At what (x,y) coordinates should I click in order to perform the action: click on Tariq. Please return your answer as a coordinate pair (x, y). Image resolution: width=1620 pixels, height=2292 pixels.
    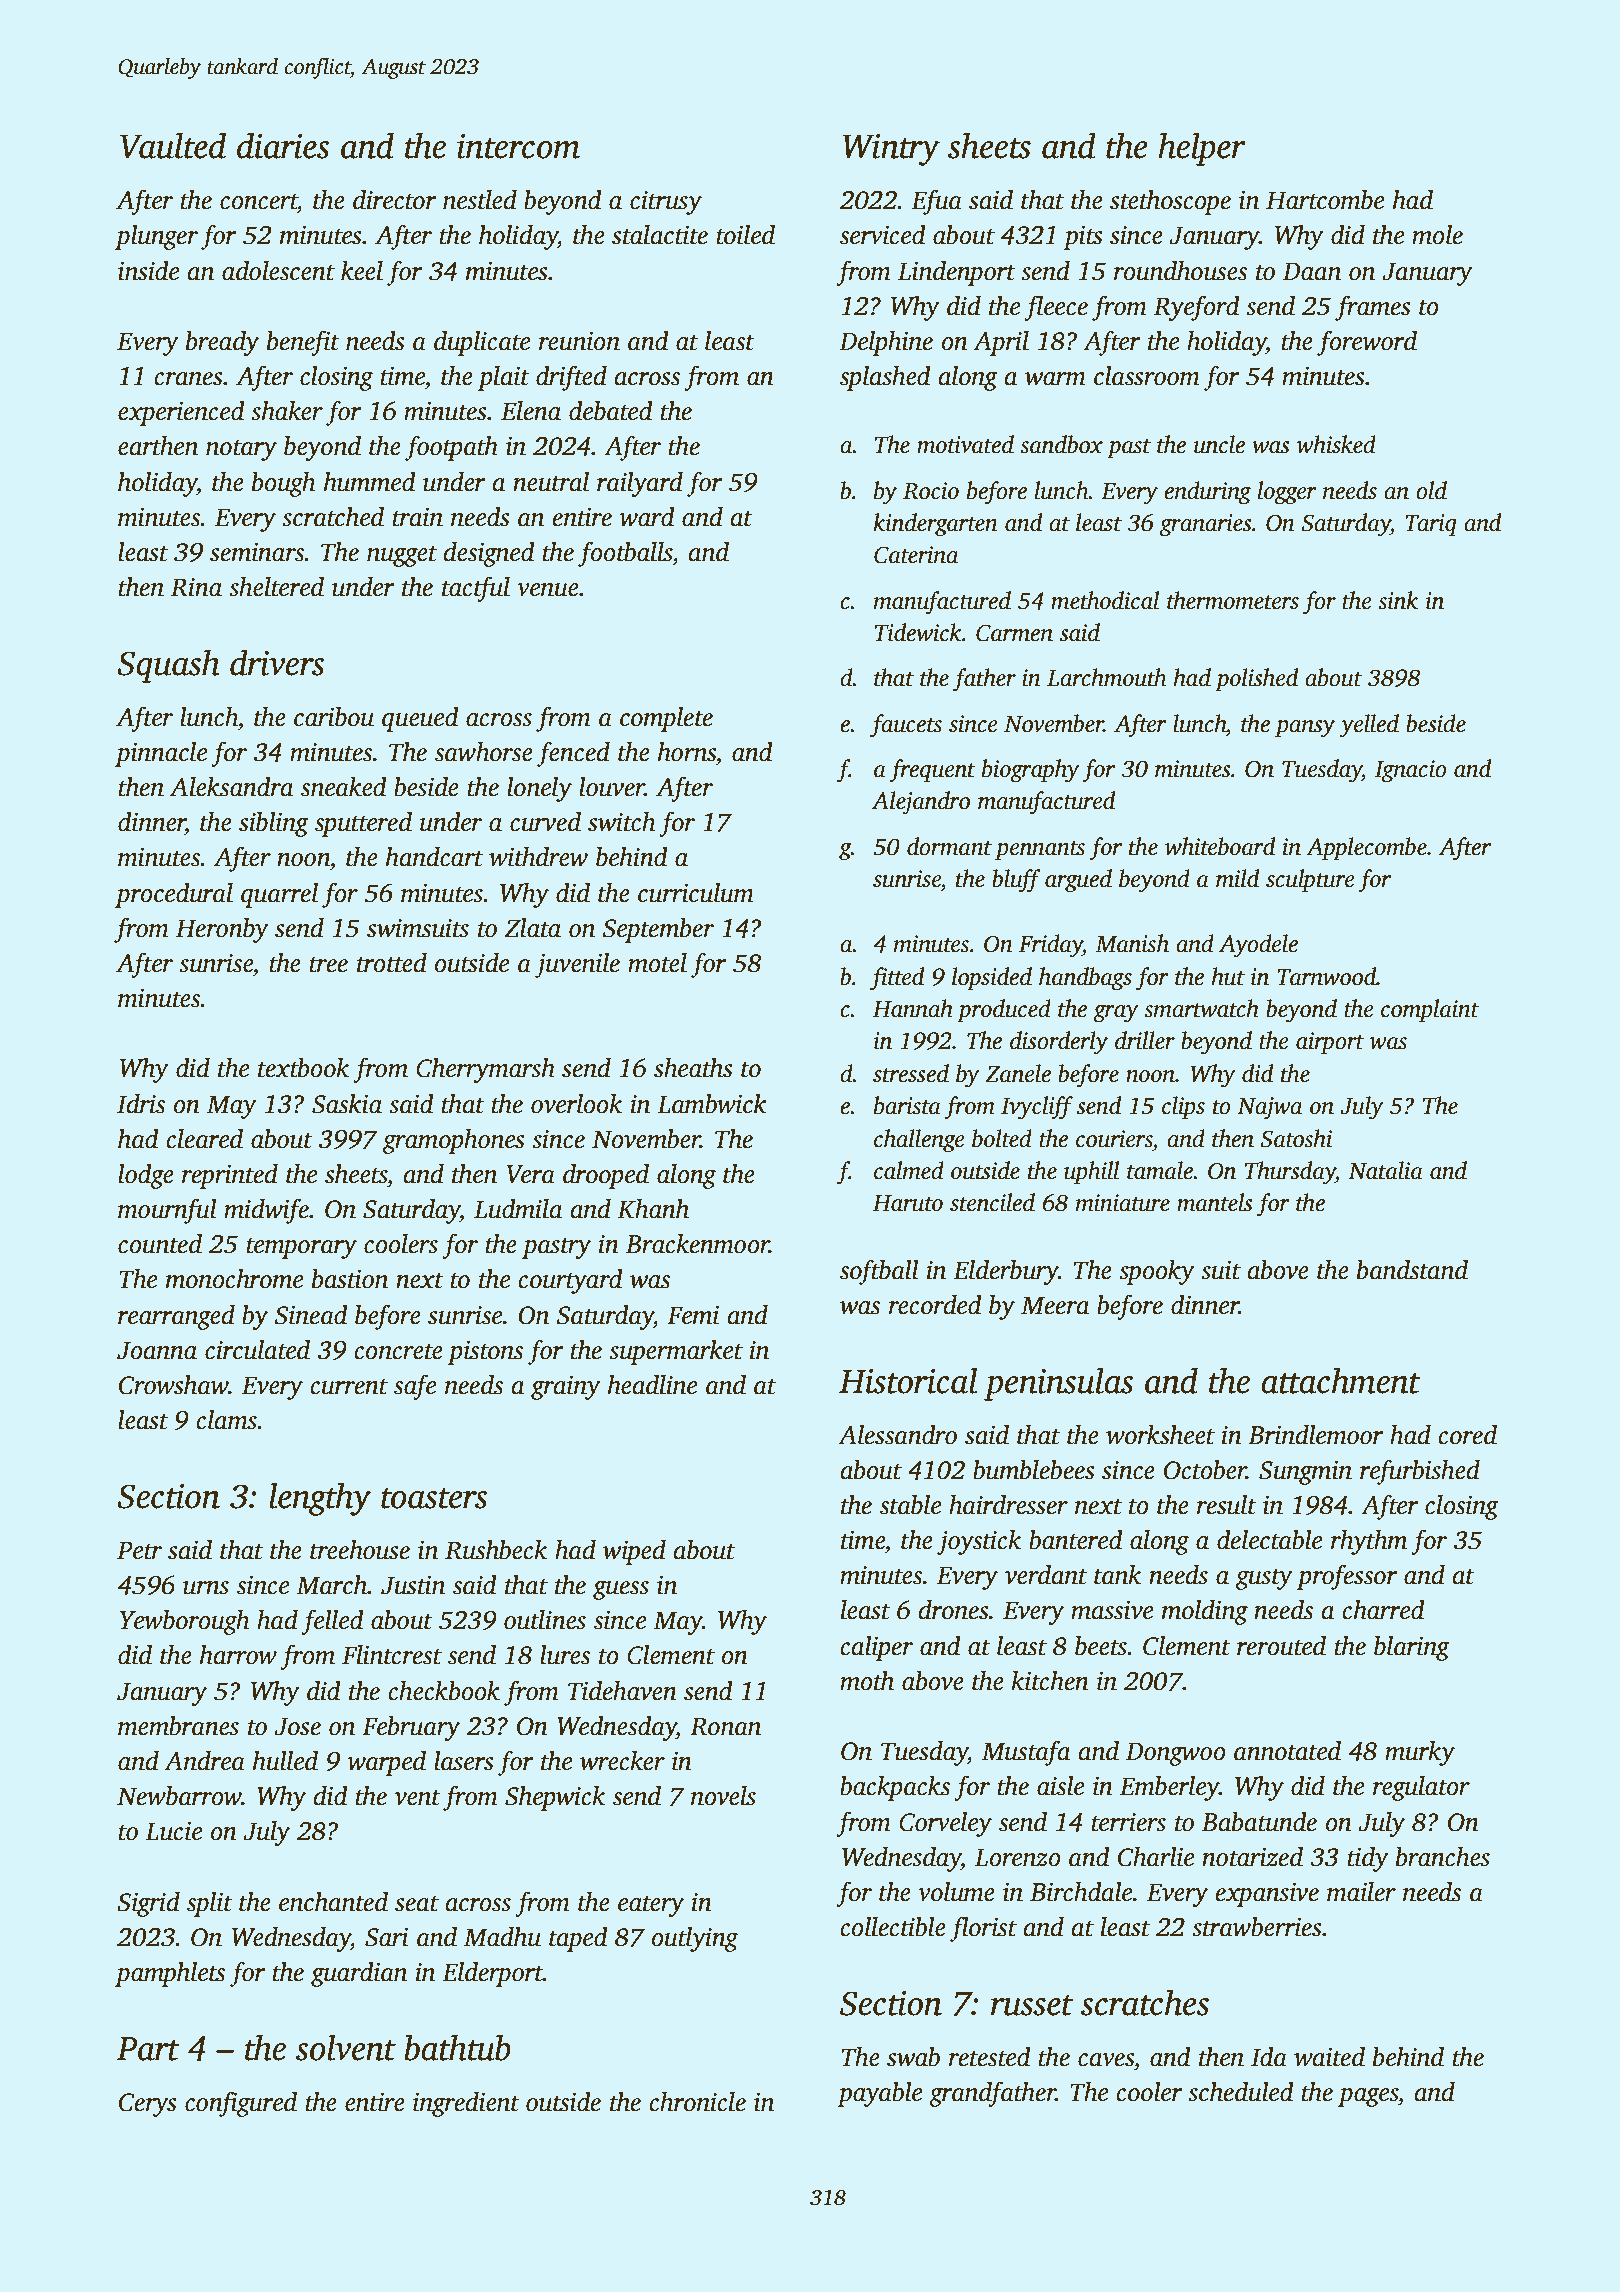
    Looking at the image, I should click on (1431, 525).
